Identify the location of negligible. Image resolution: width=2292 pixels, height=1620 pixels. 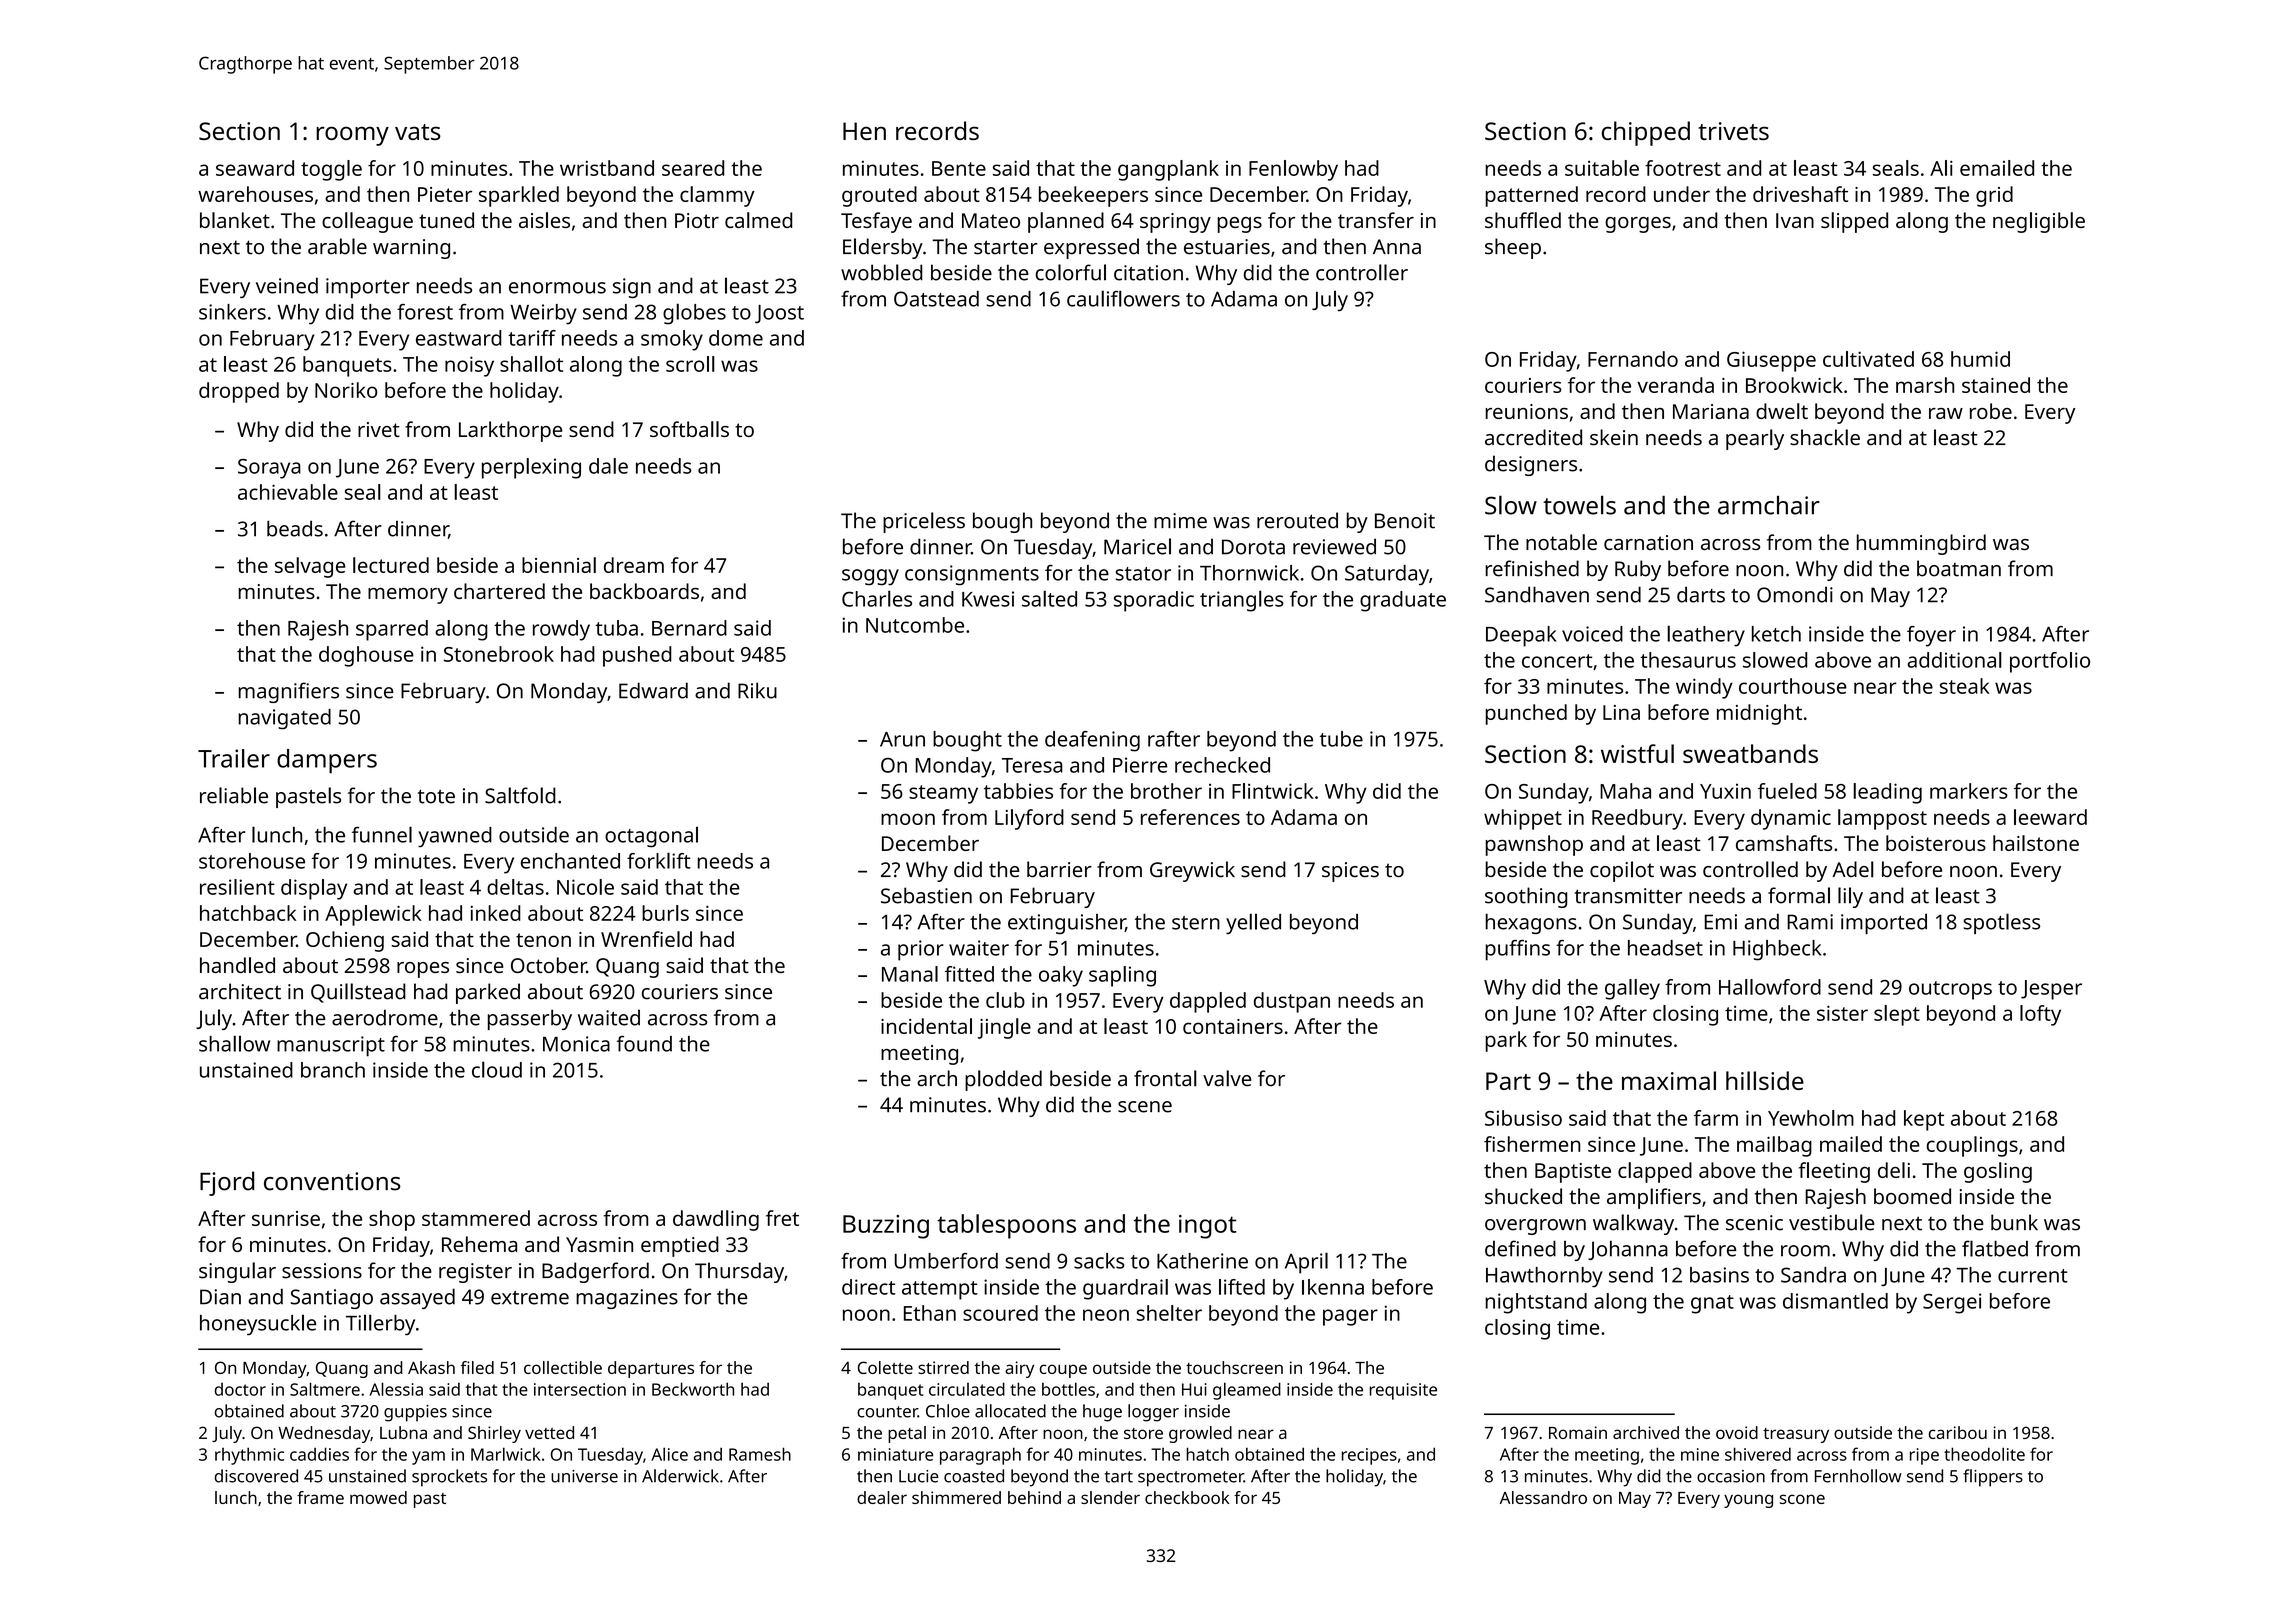
(2039, 222).
